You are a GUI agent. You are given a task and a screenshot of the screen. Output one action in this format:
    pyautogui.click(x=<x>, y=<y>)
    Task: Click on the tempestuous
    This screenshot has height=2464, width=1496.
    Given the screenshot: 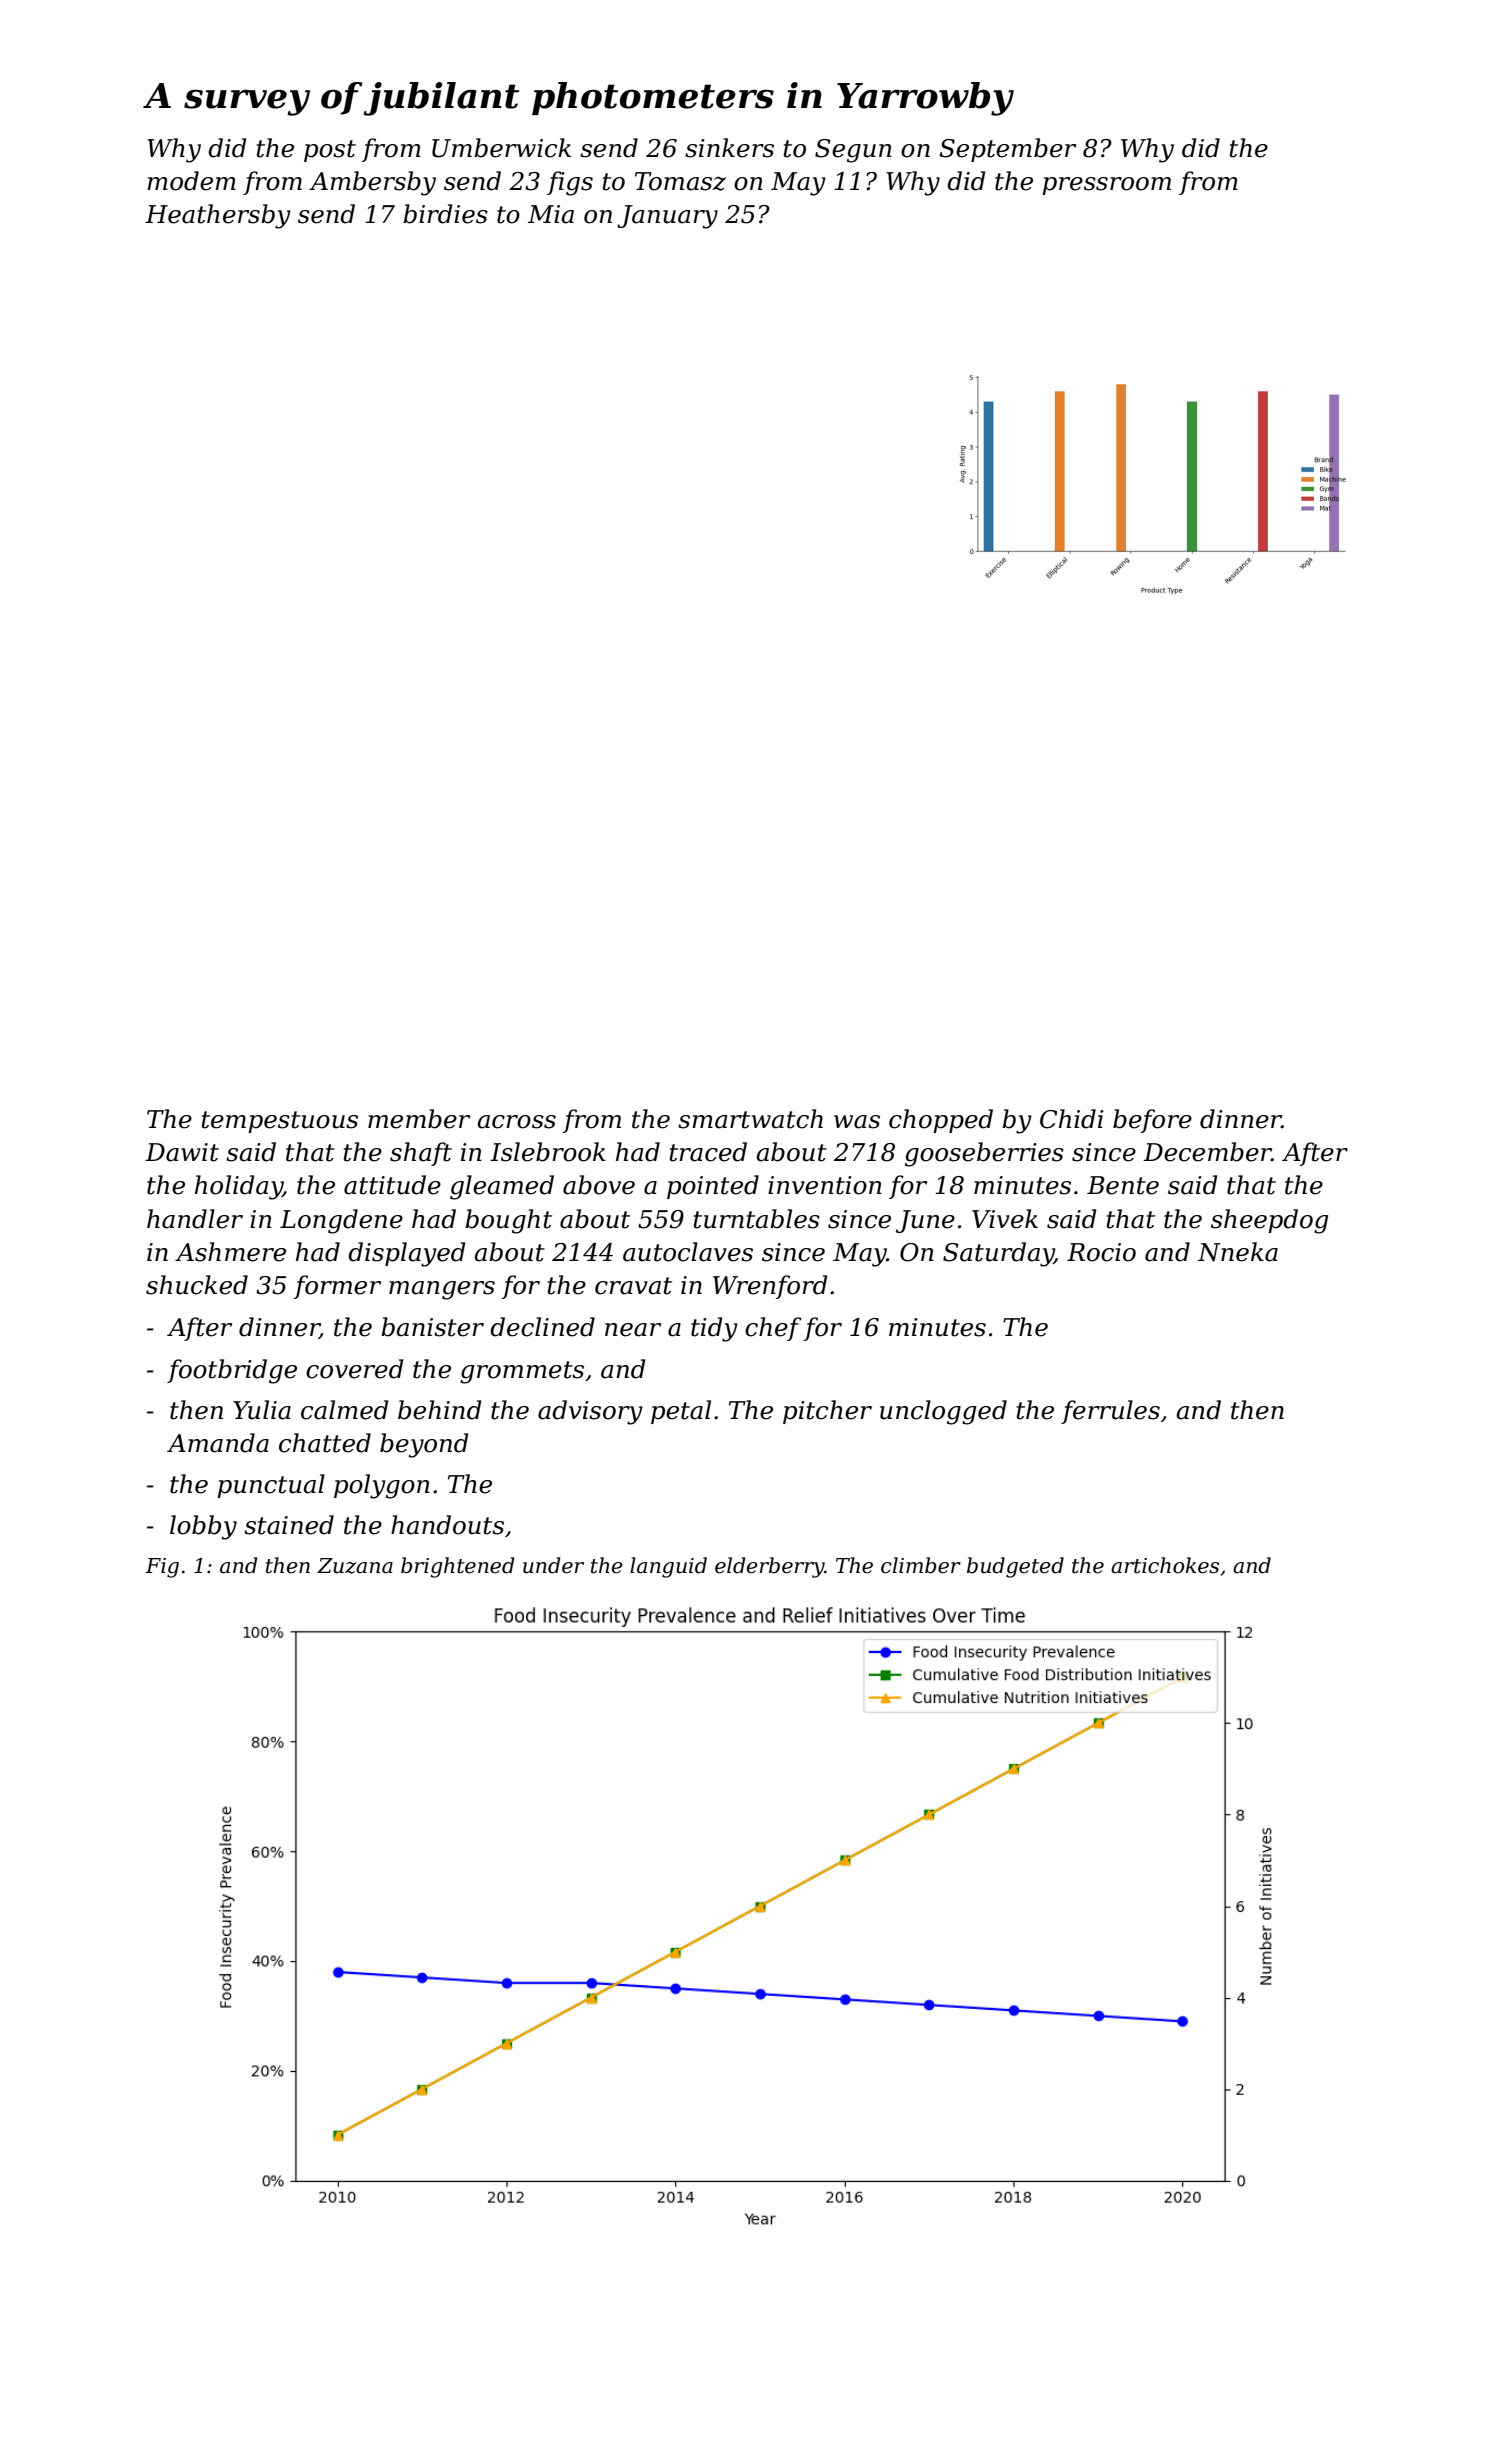 What is the action you would take?
    pyautogui.click(x=280, y=1122)
